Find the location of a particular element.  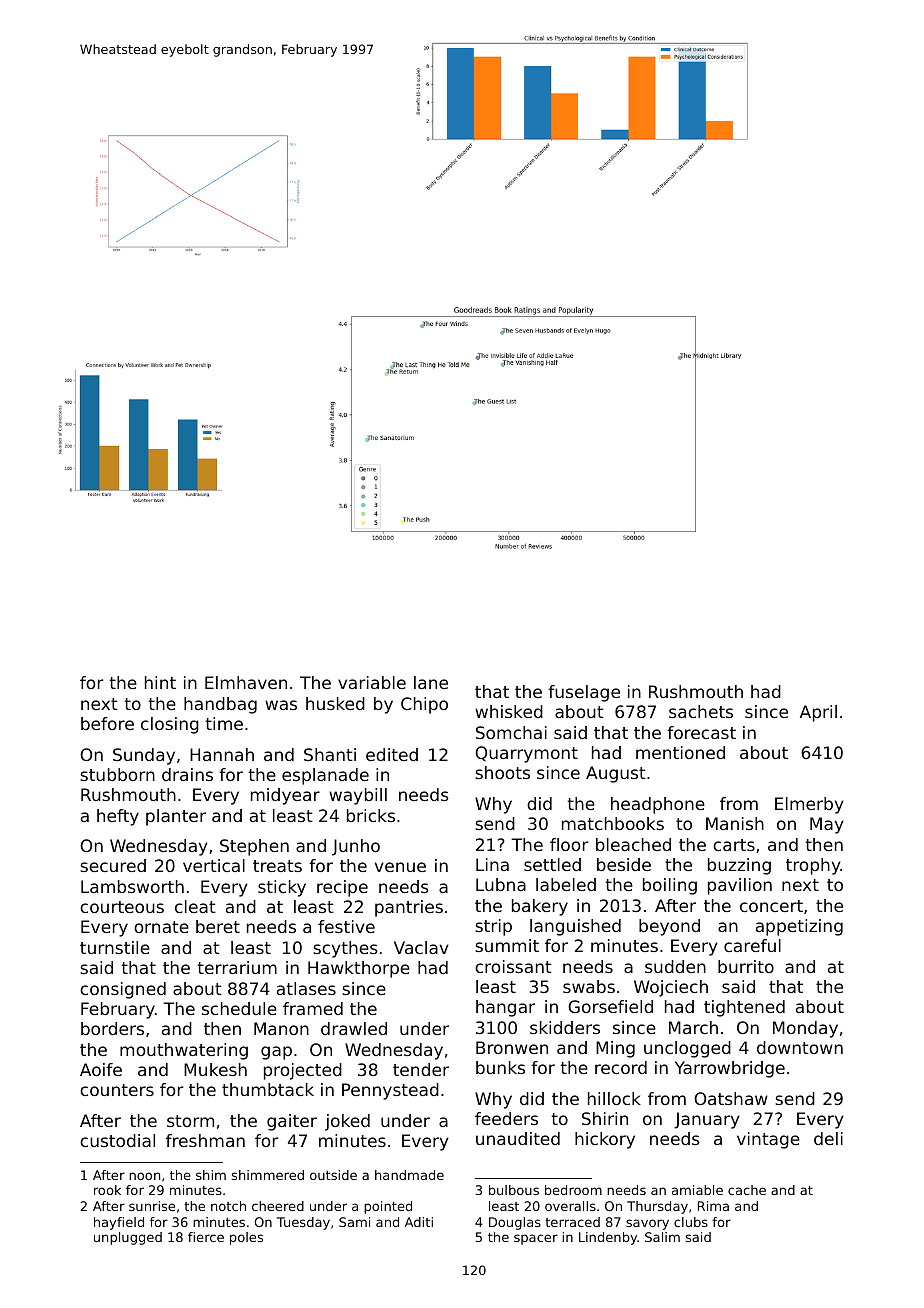

freshman is located at coordinates (205, 1140).
